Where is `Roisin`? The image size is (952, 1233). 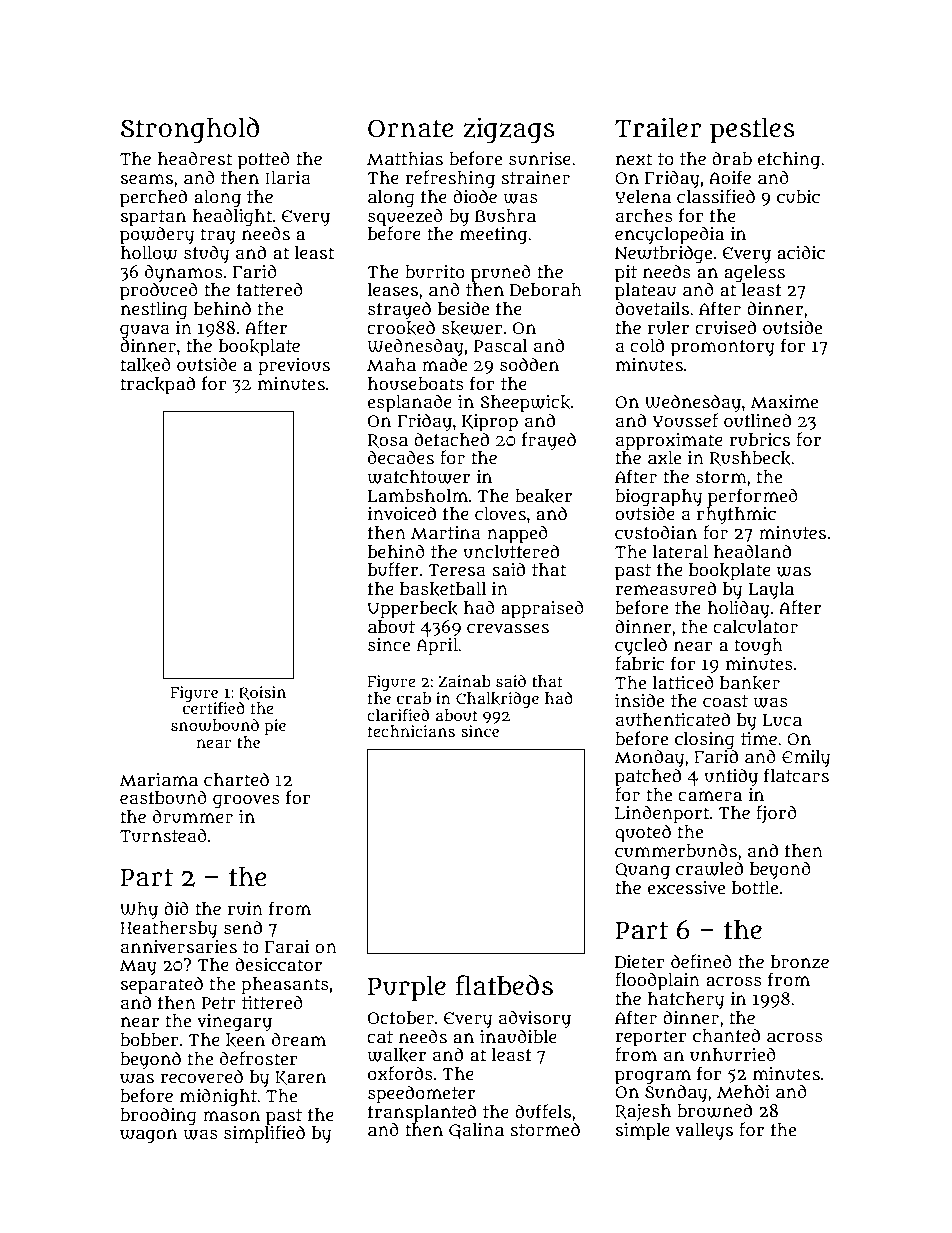 Roisin is located at coordinates (262, 693).
